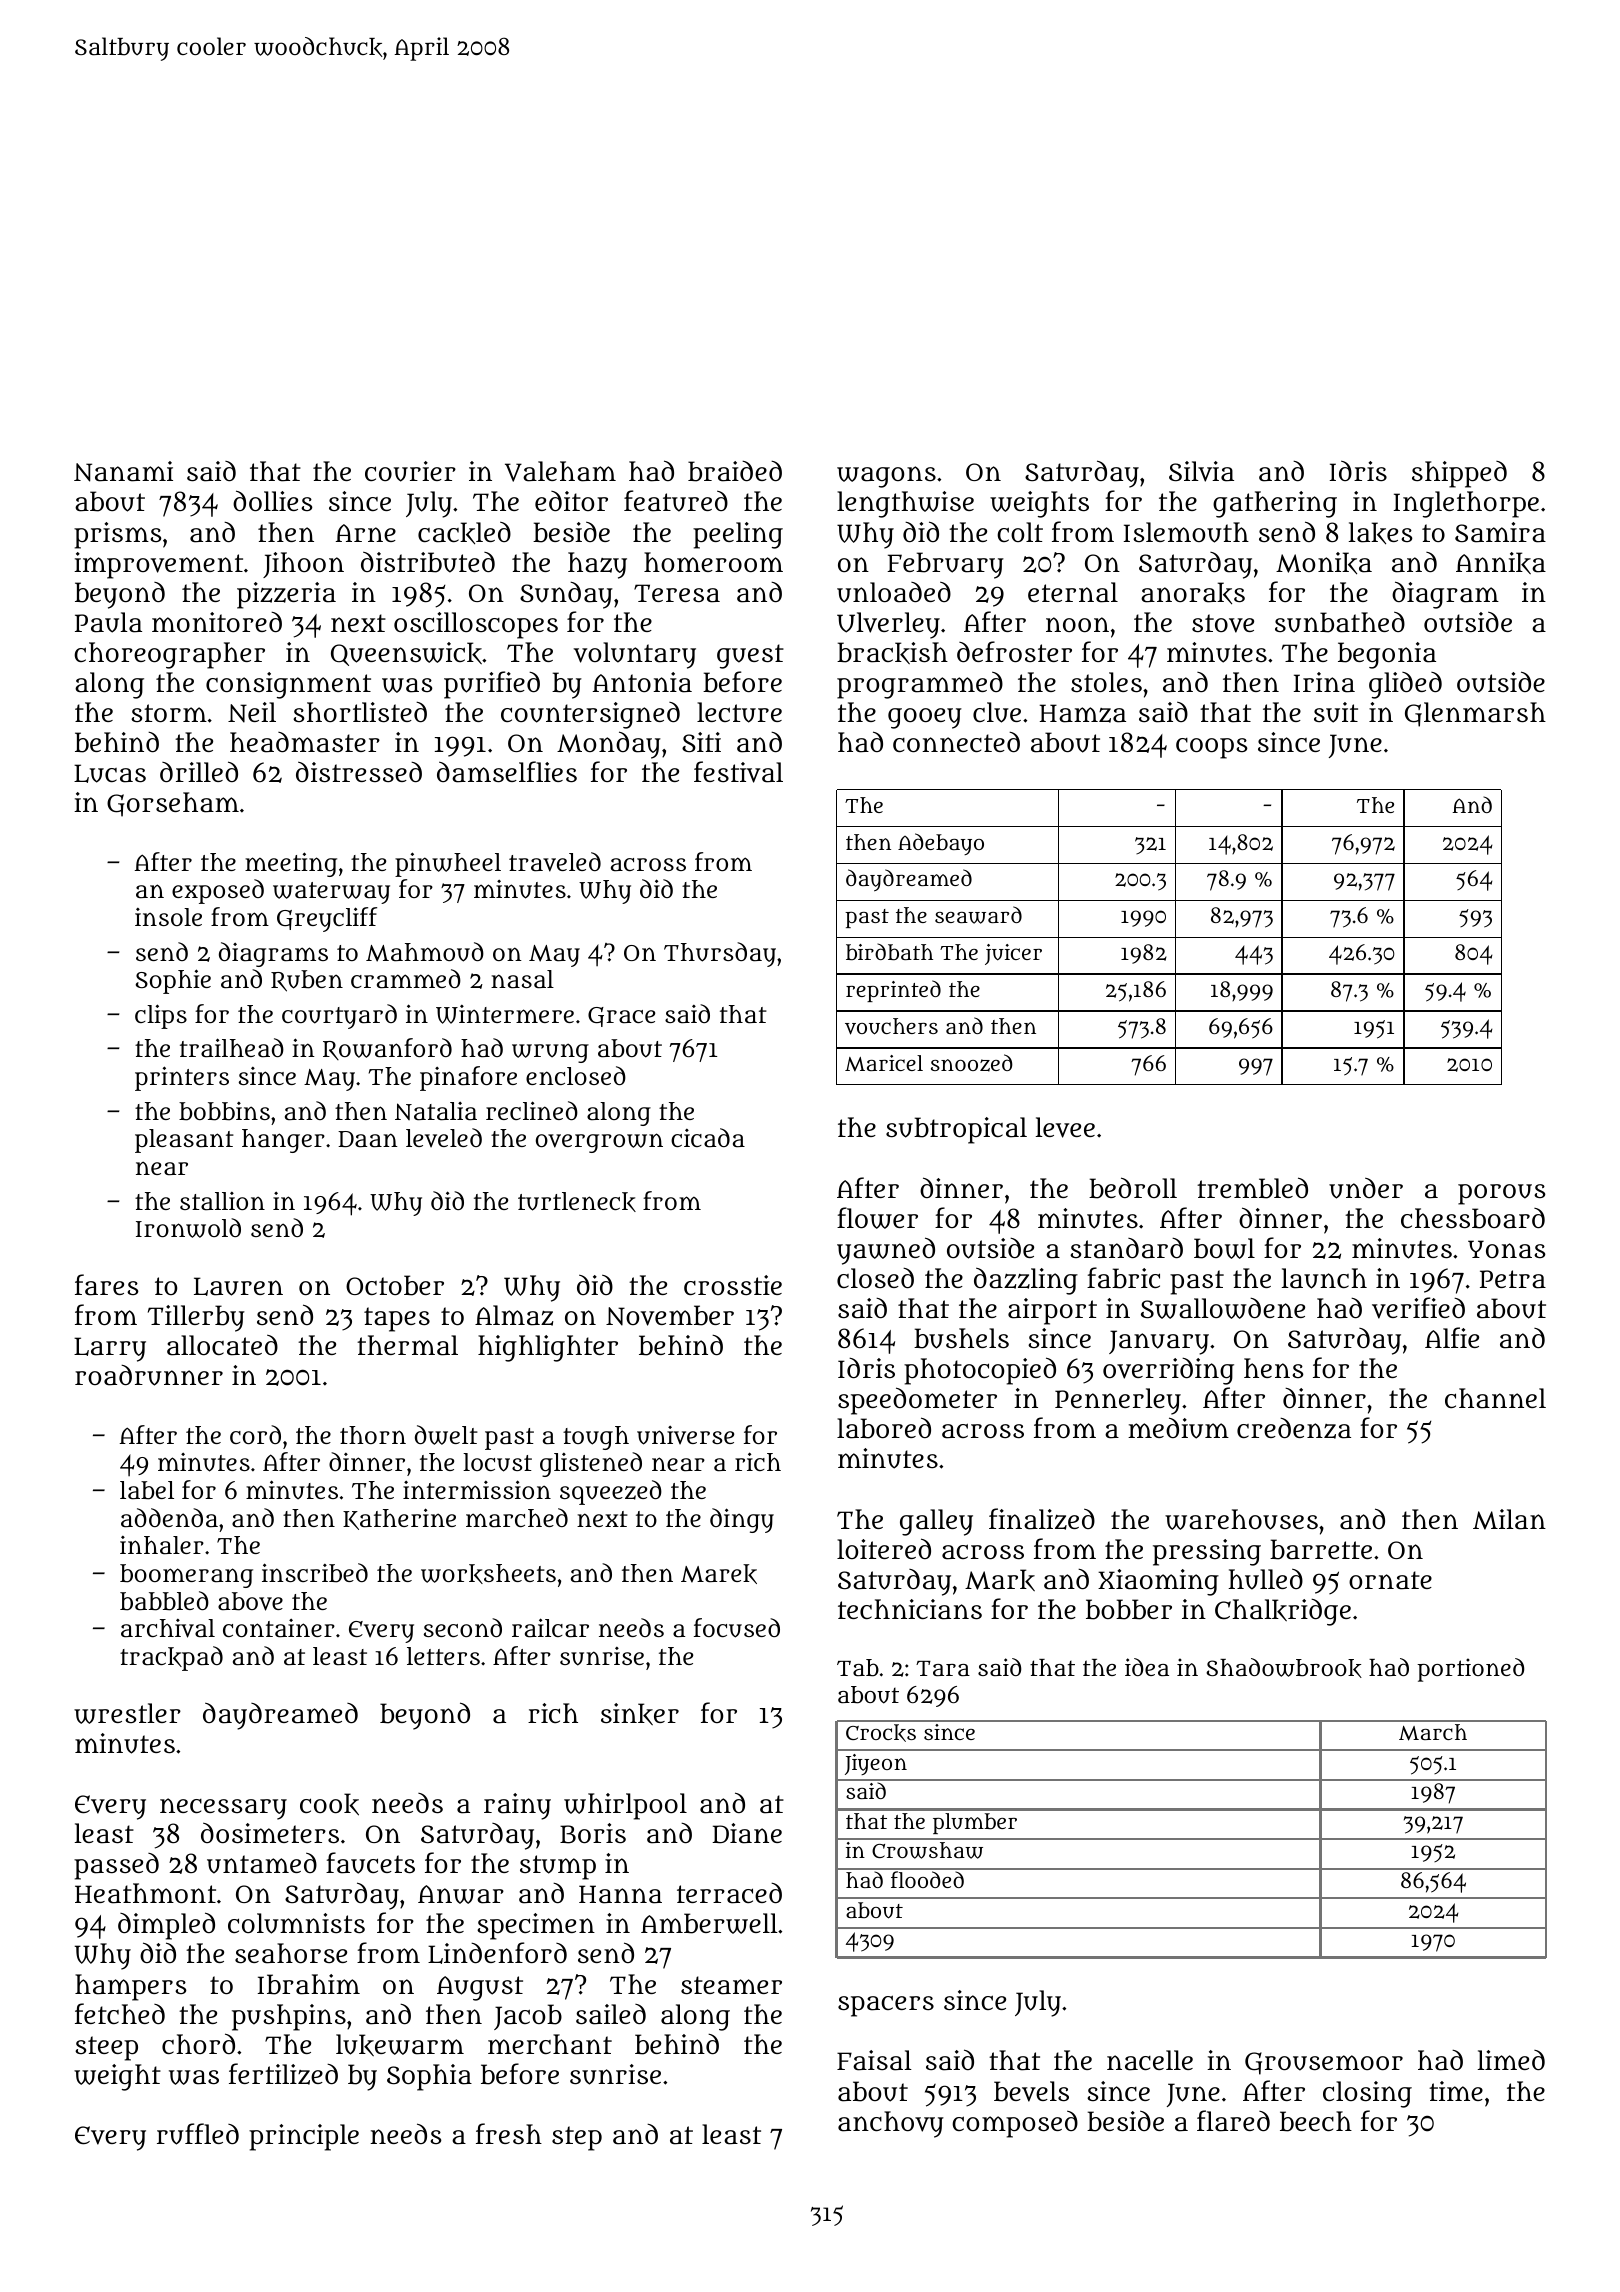  What do you see at coordinates (131, 1987) in the image?
I see `hampers` at bounding box center [131, 1987].
